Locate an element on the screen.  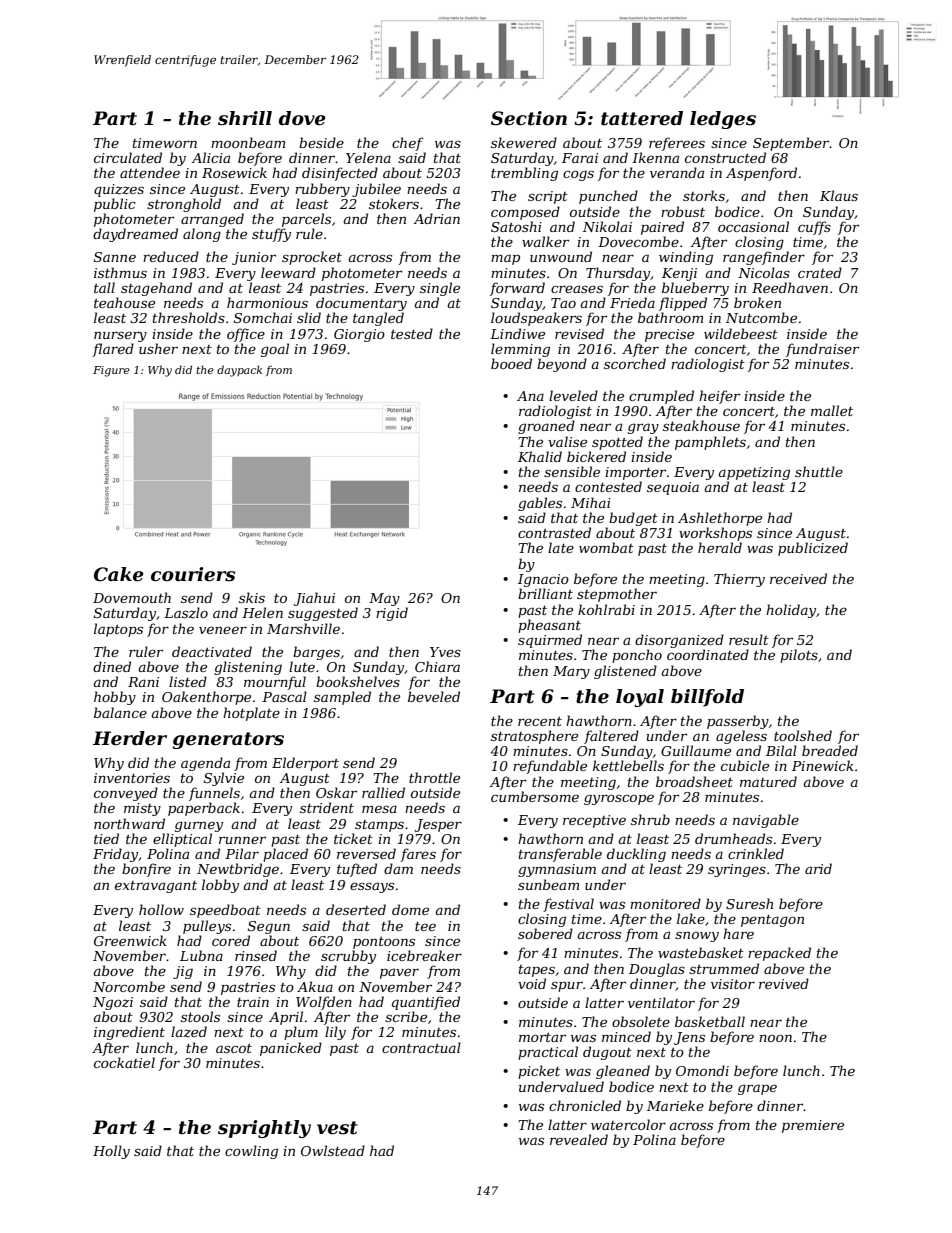
void is located at coordinates (532, 983).
